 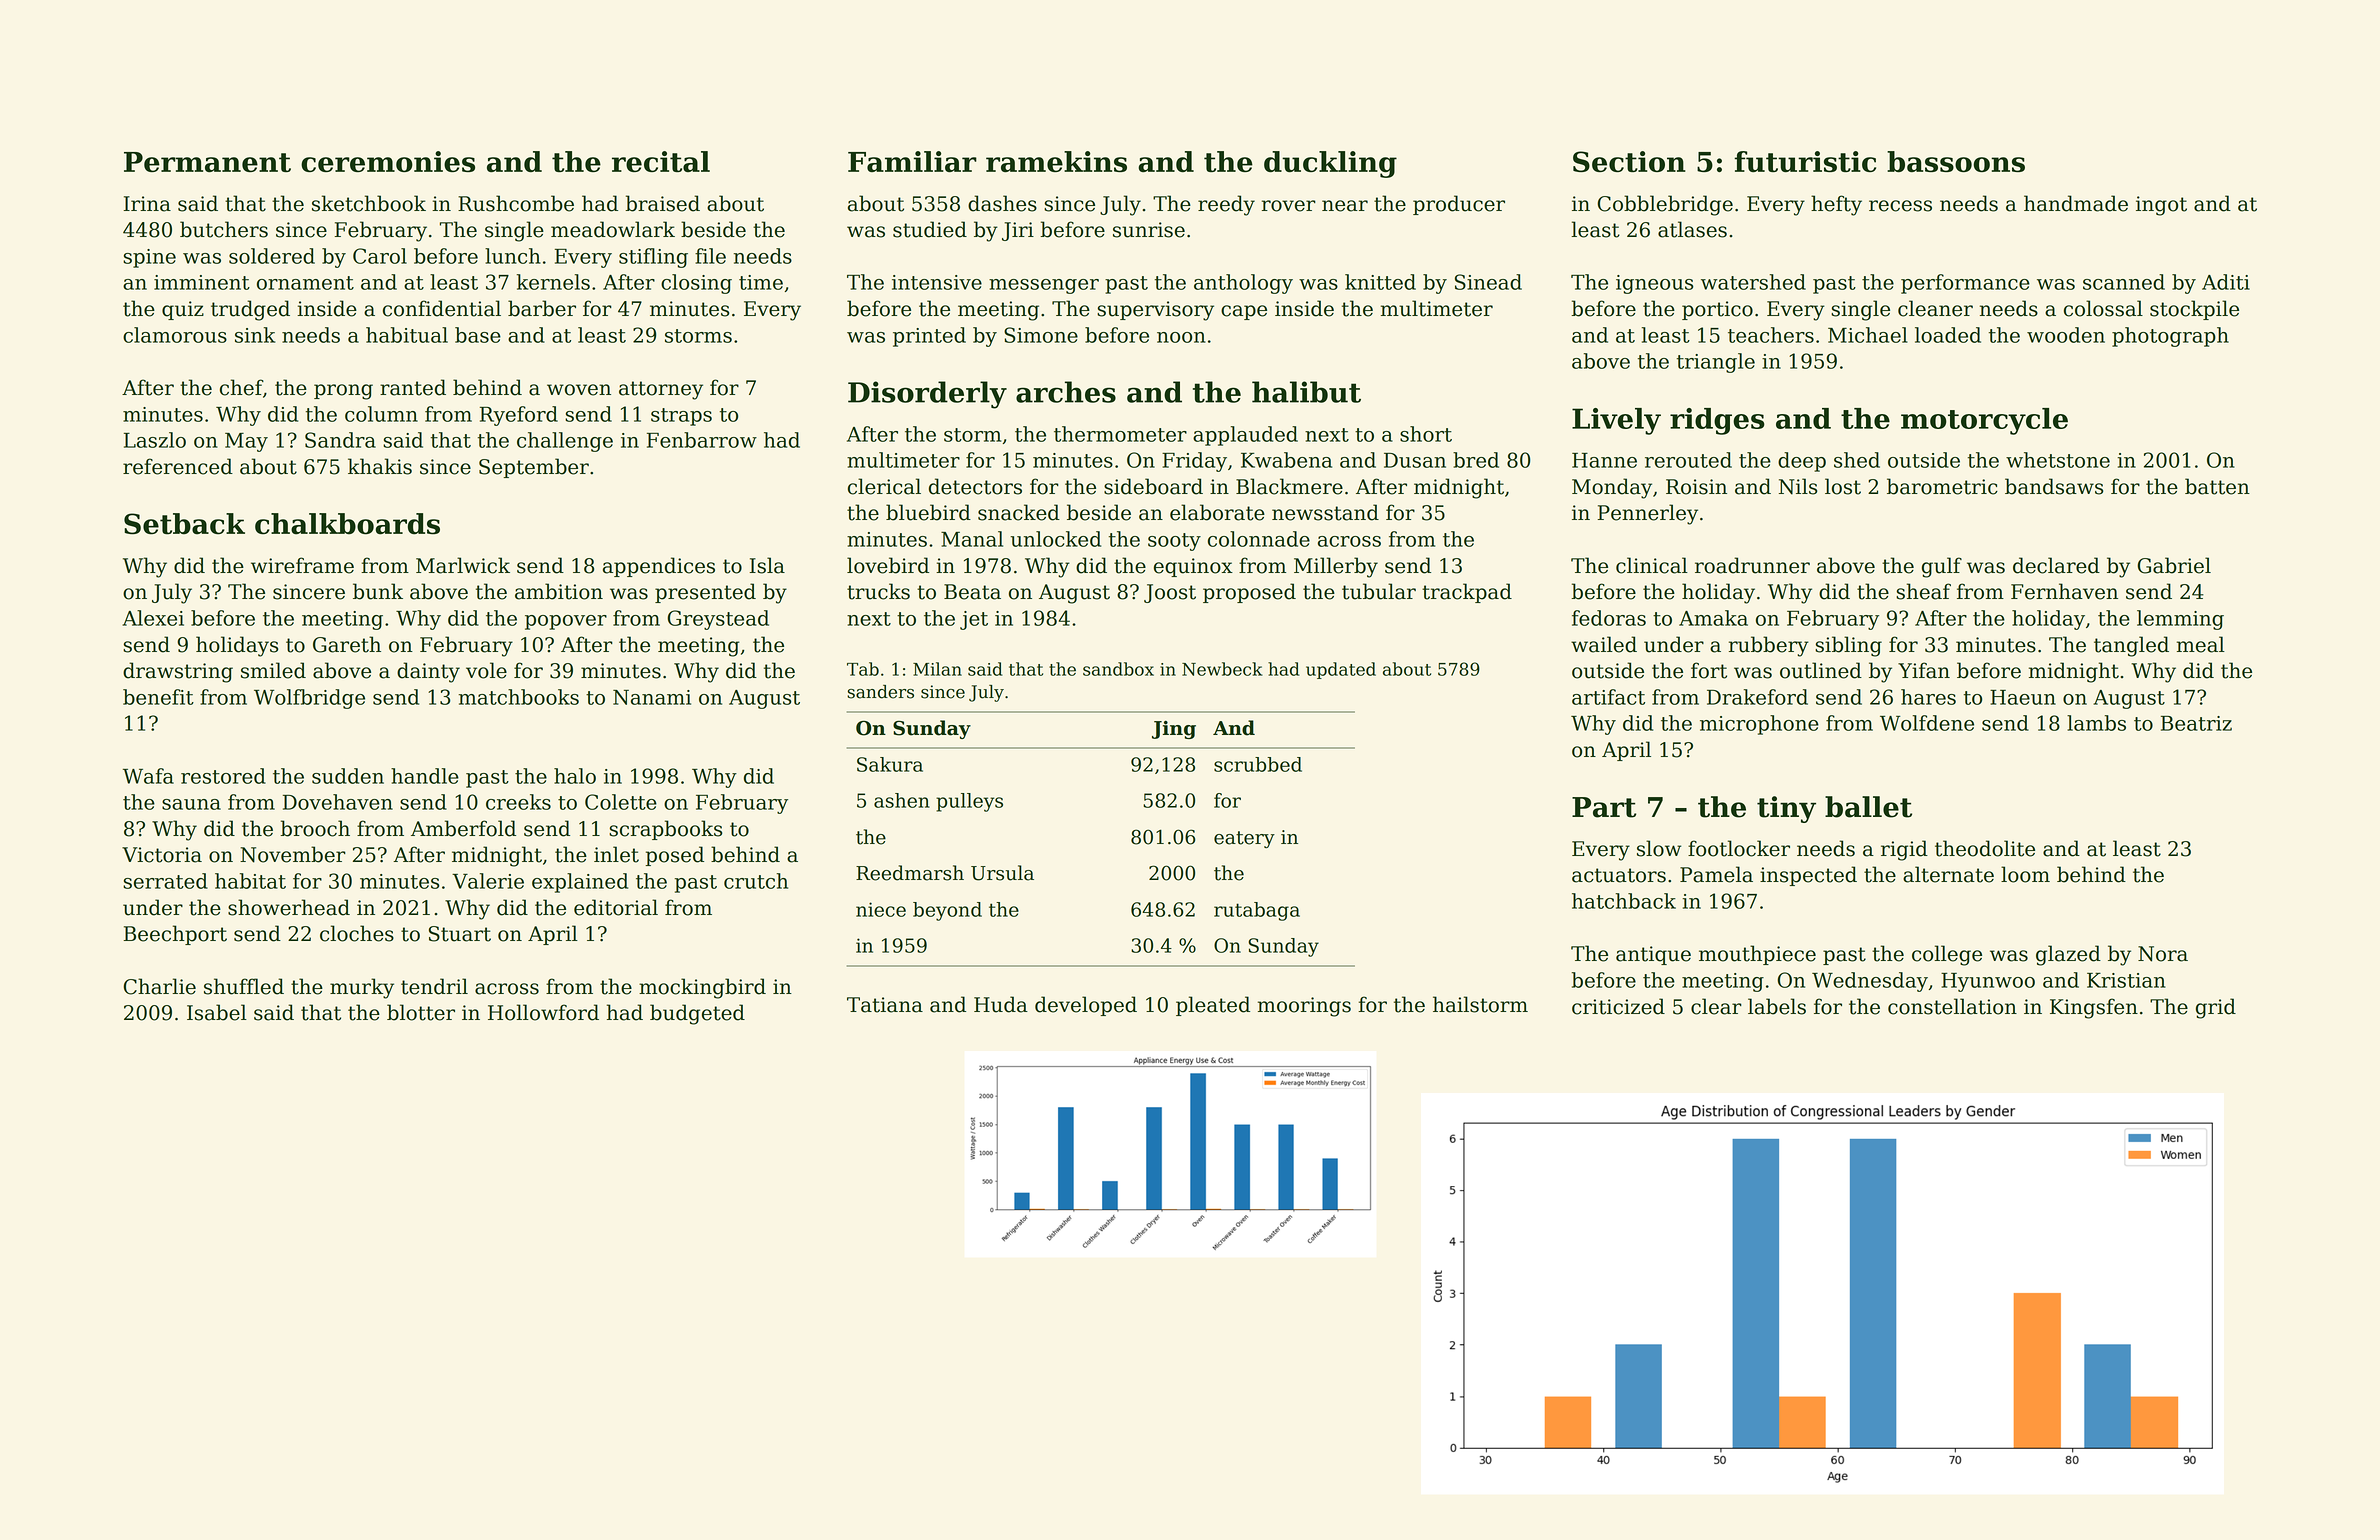 I want to click on bred, so click(x=1476, y=460).
